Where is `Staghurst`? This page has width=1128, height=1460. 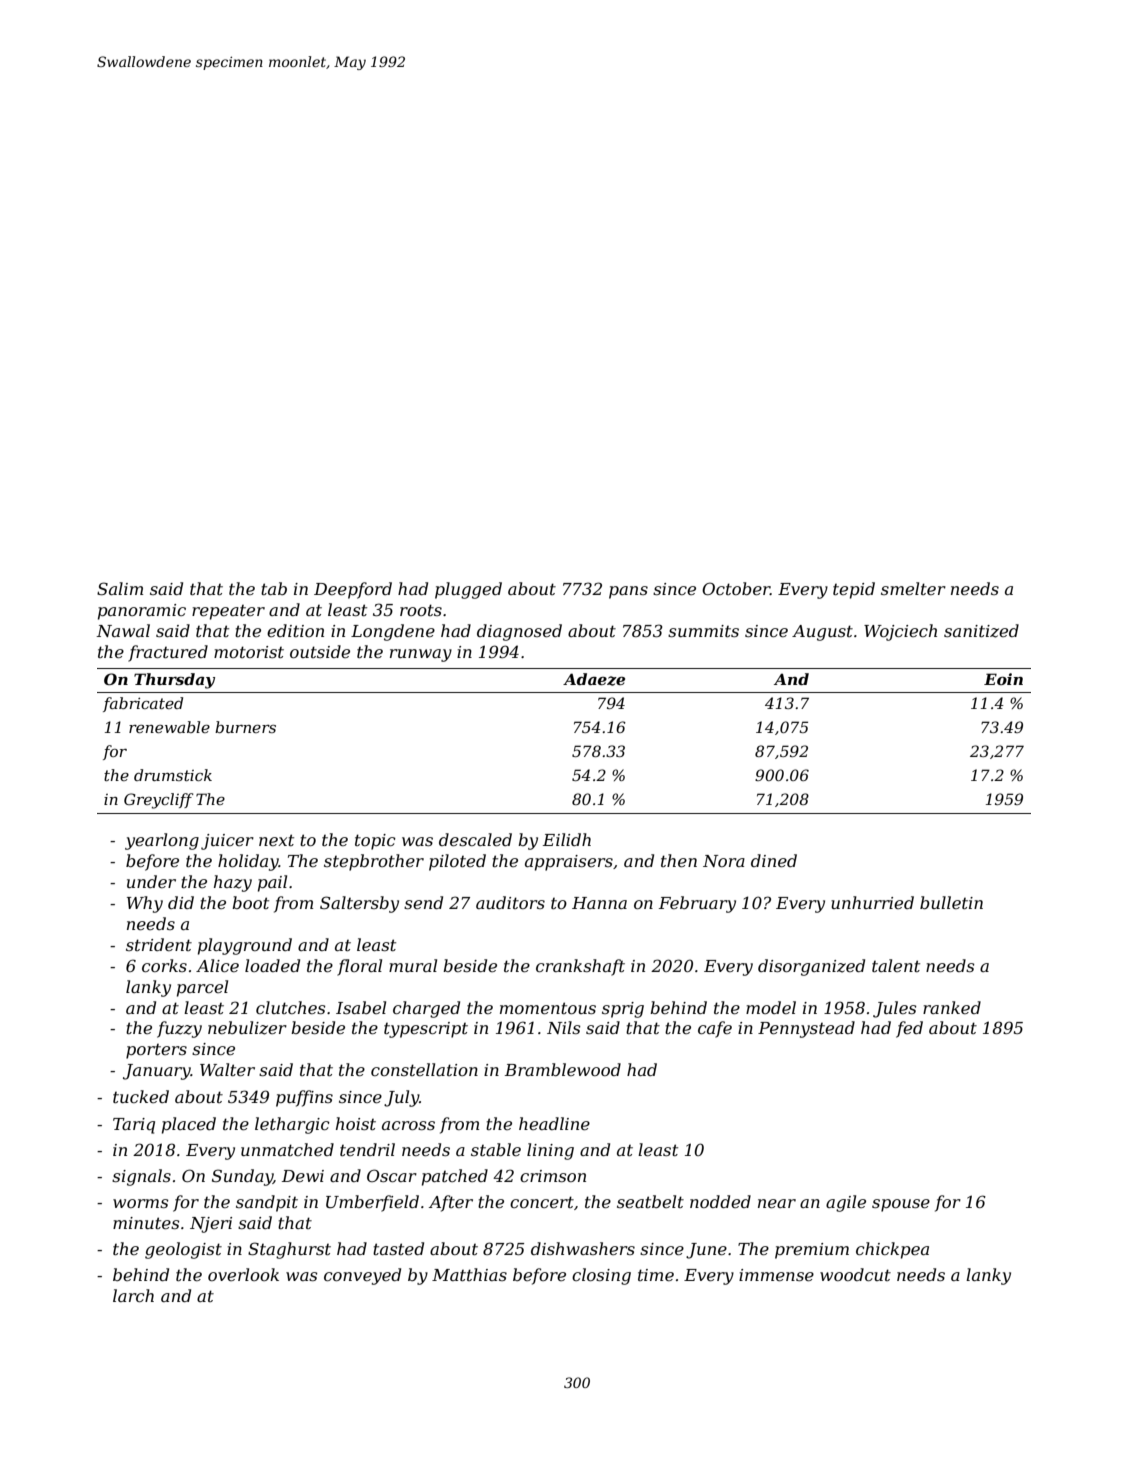
Staghurst is located at coordinates (289, 1250).
